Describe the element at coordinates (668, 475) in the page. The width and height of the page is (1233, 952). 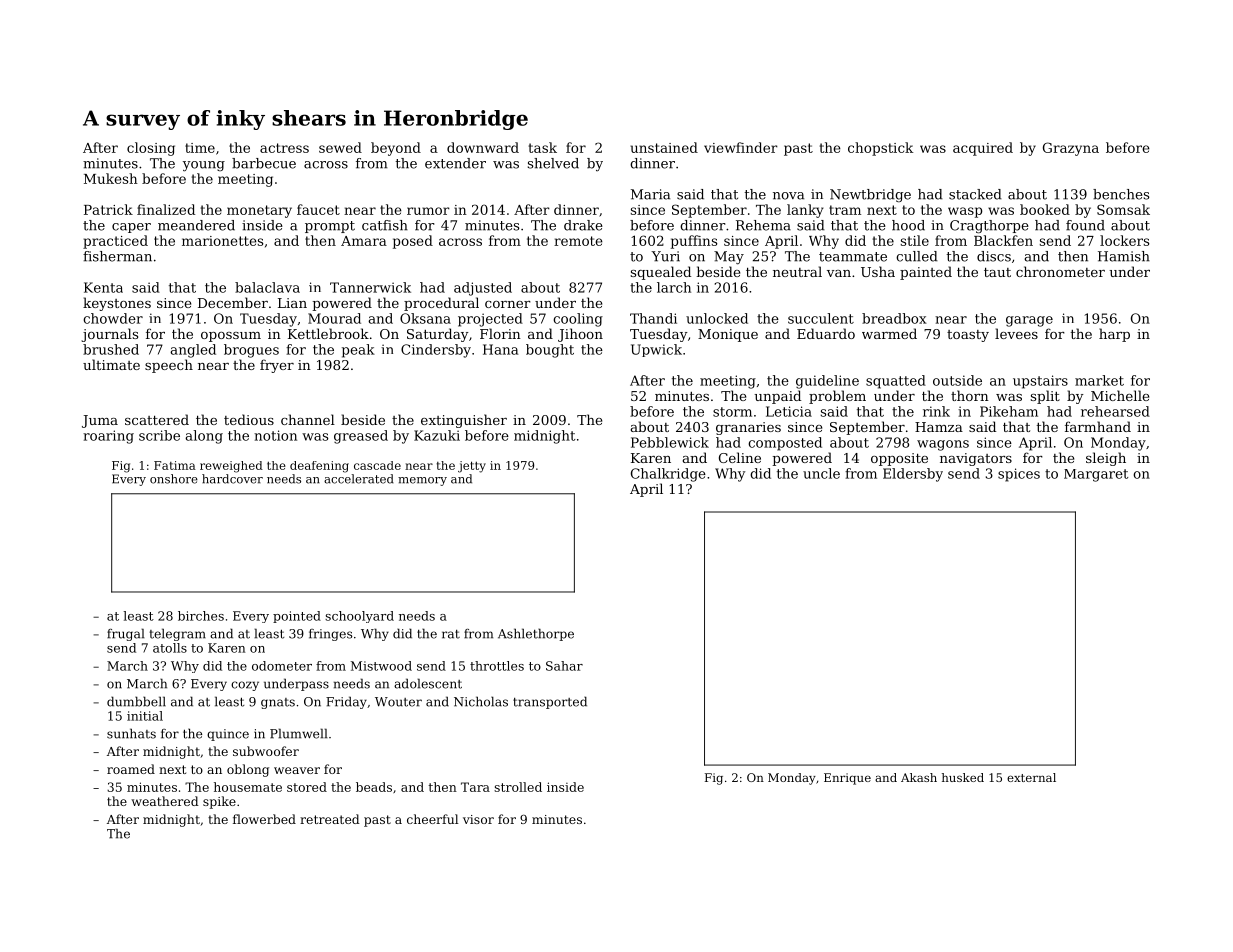
I see `Chalkridge` at that location.
